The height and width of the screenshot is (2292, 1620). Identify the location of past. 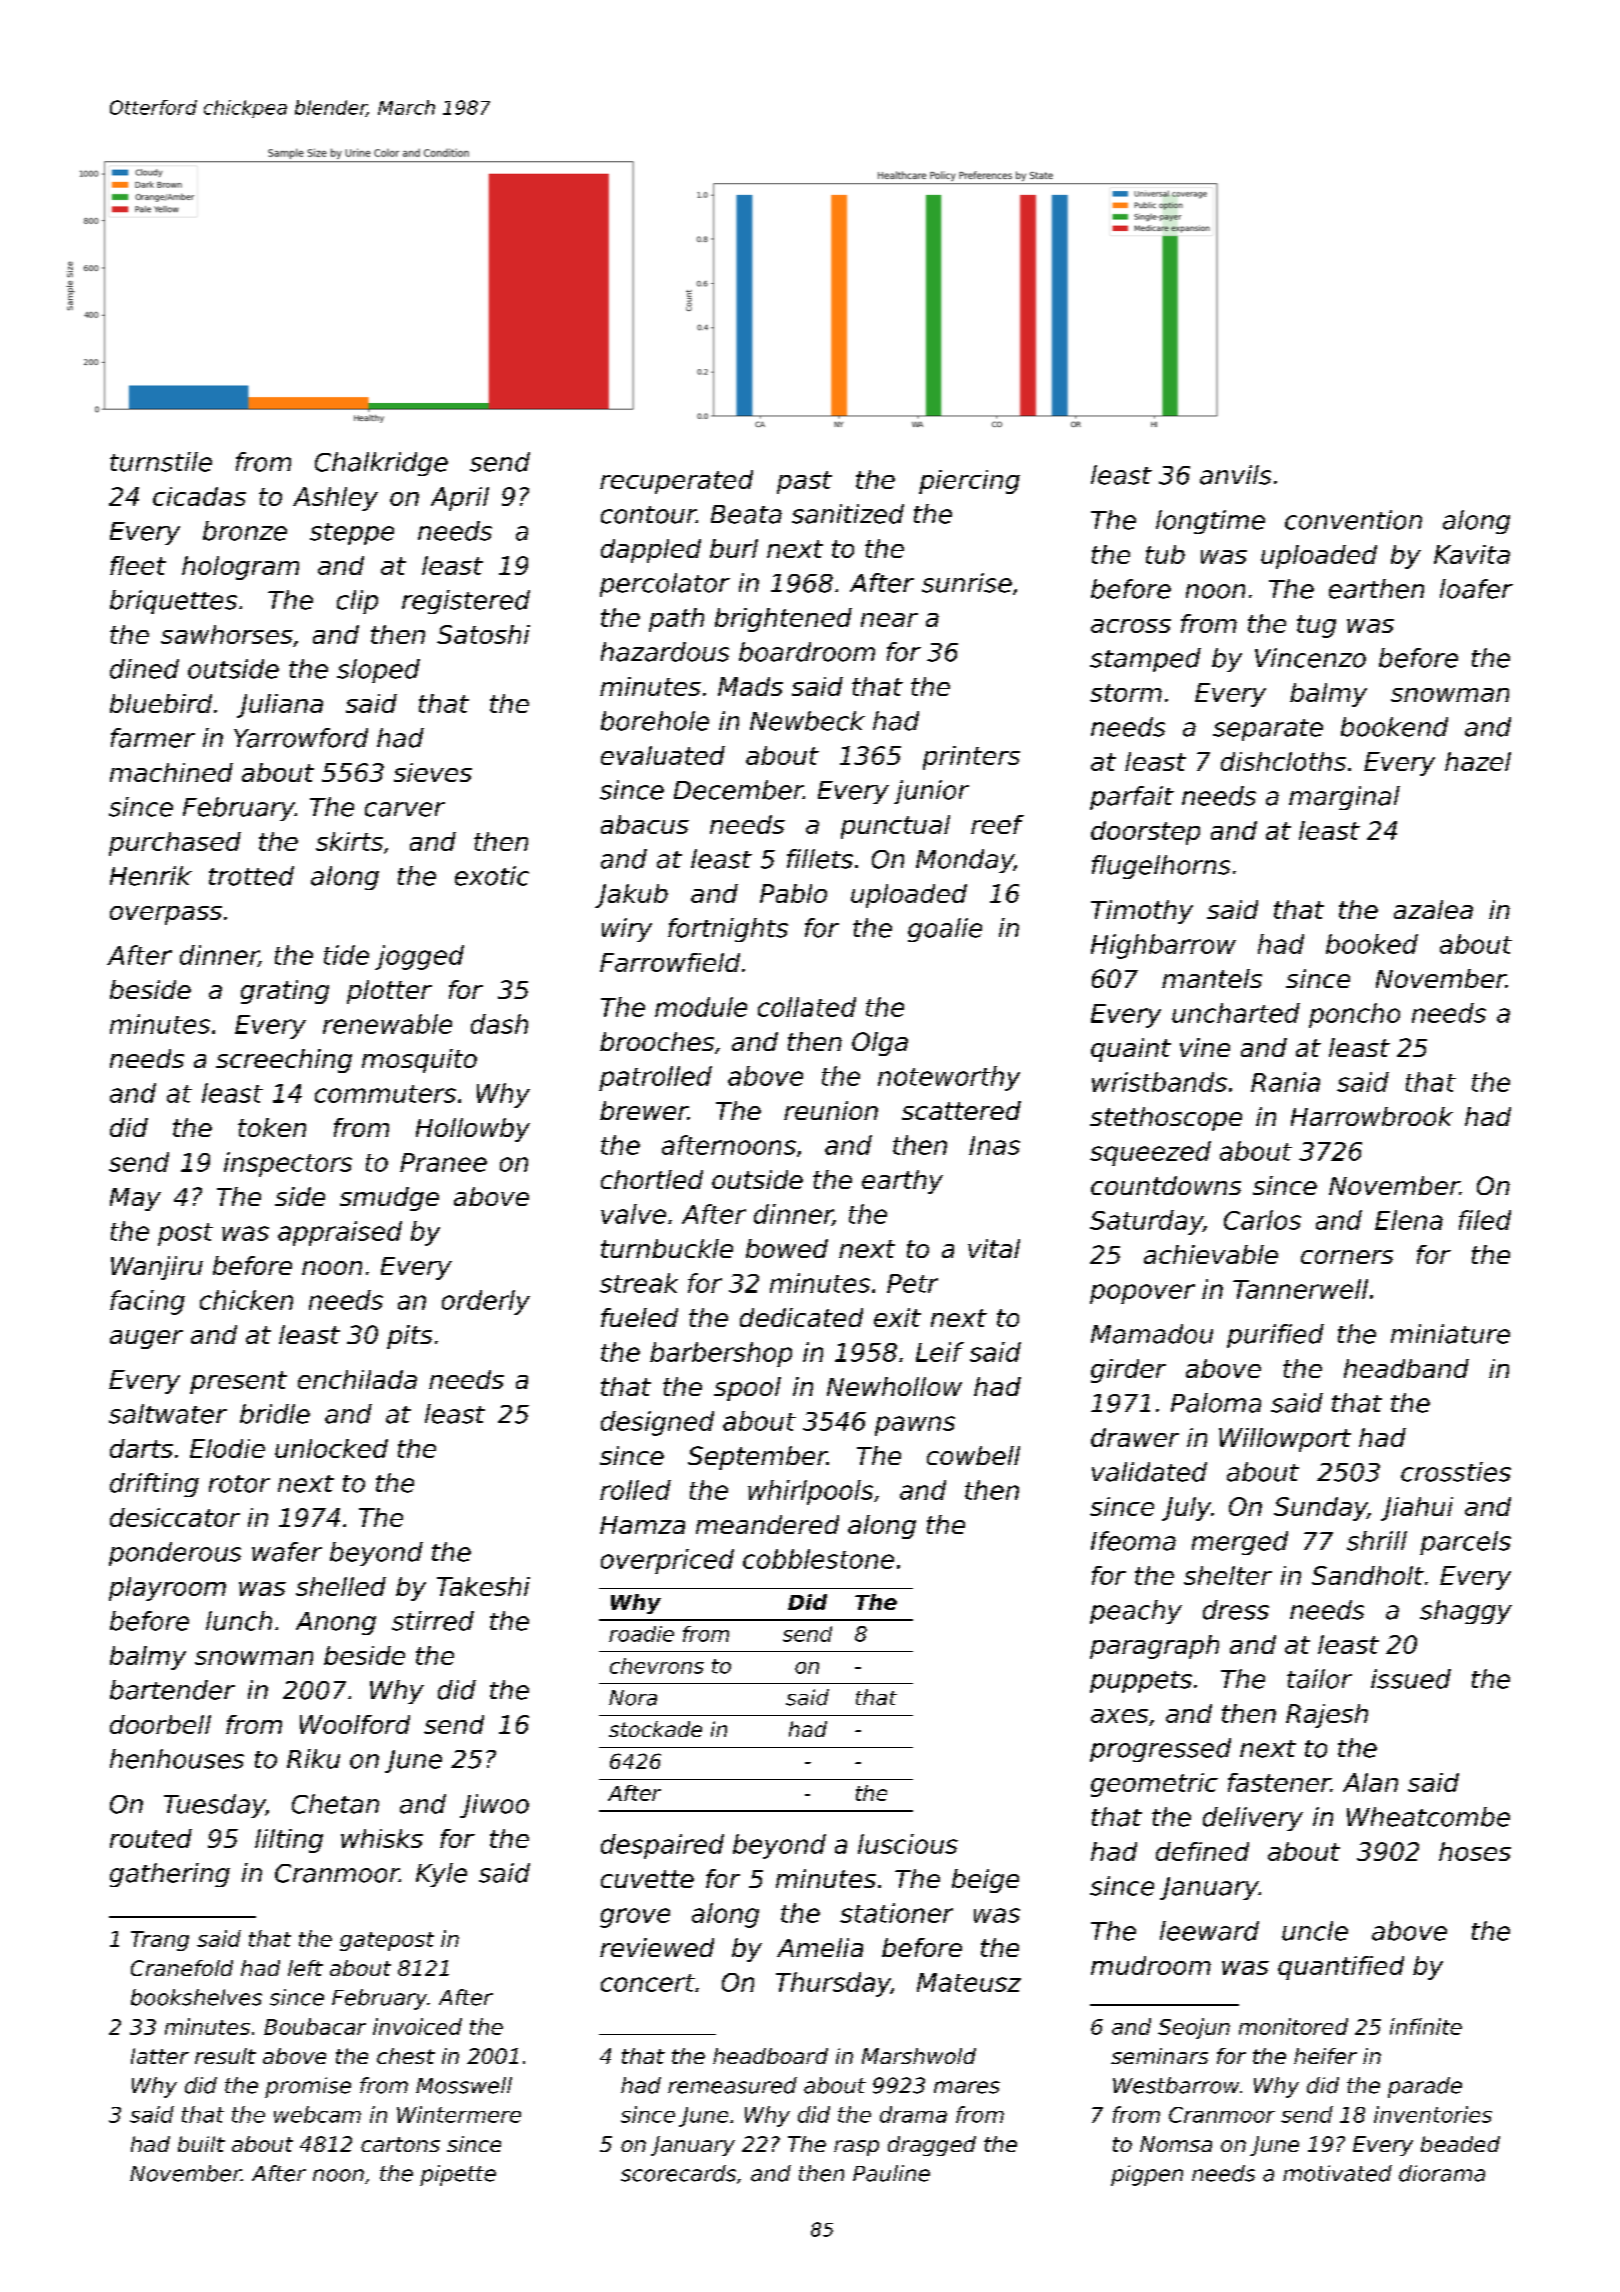
(804, 482).
